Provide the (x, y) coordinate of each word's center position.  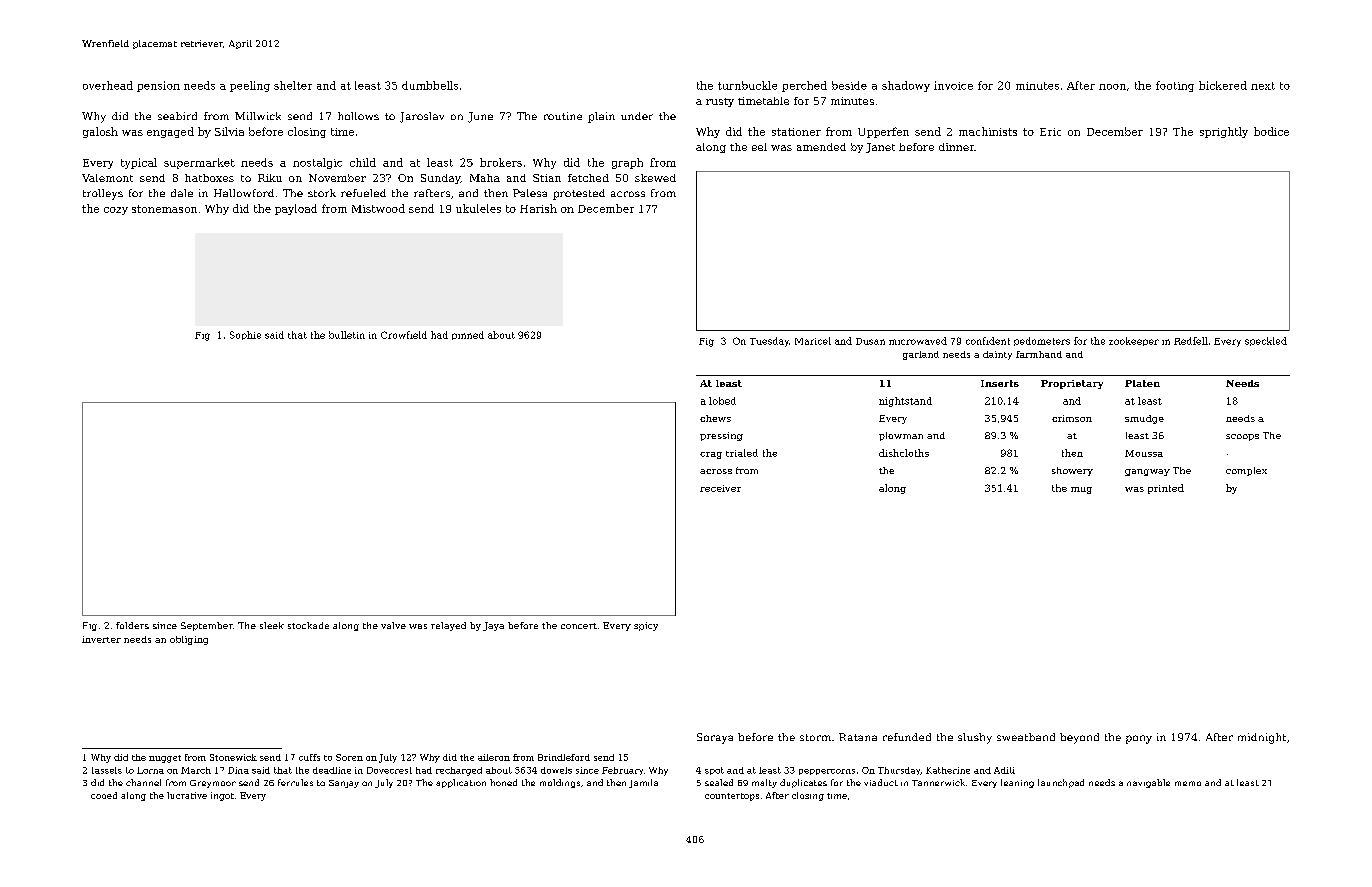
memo (1188, 783)
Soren (349, 757)
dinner (956, 147)
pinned (468, 335)
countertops (732, 797)
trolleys (103, 194)
